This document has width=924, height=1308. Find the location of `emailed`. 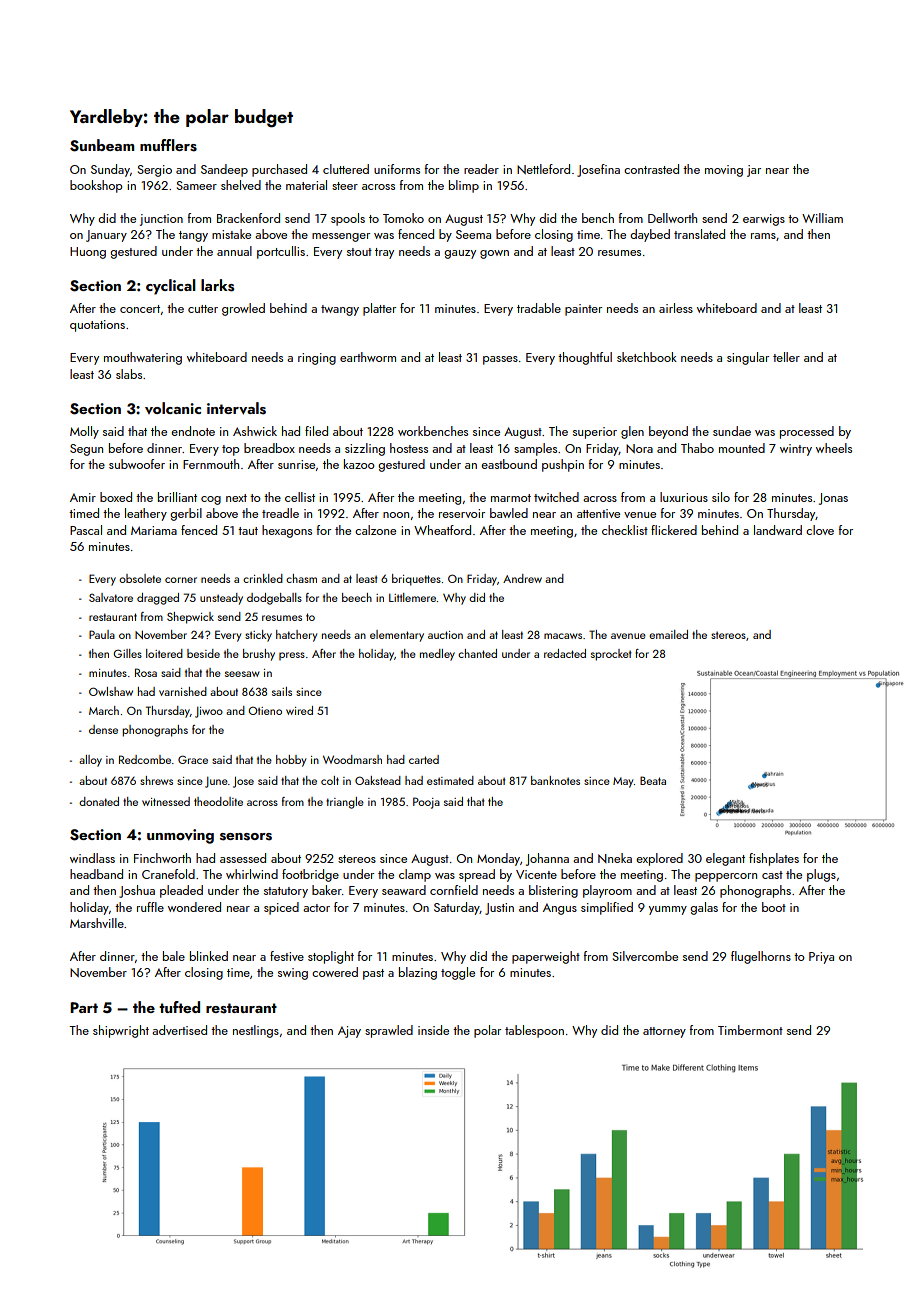

emailed is located at coordinates (668, 634).
